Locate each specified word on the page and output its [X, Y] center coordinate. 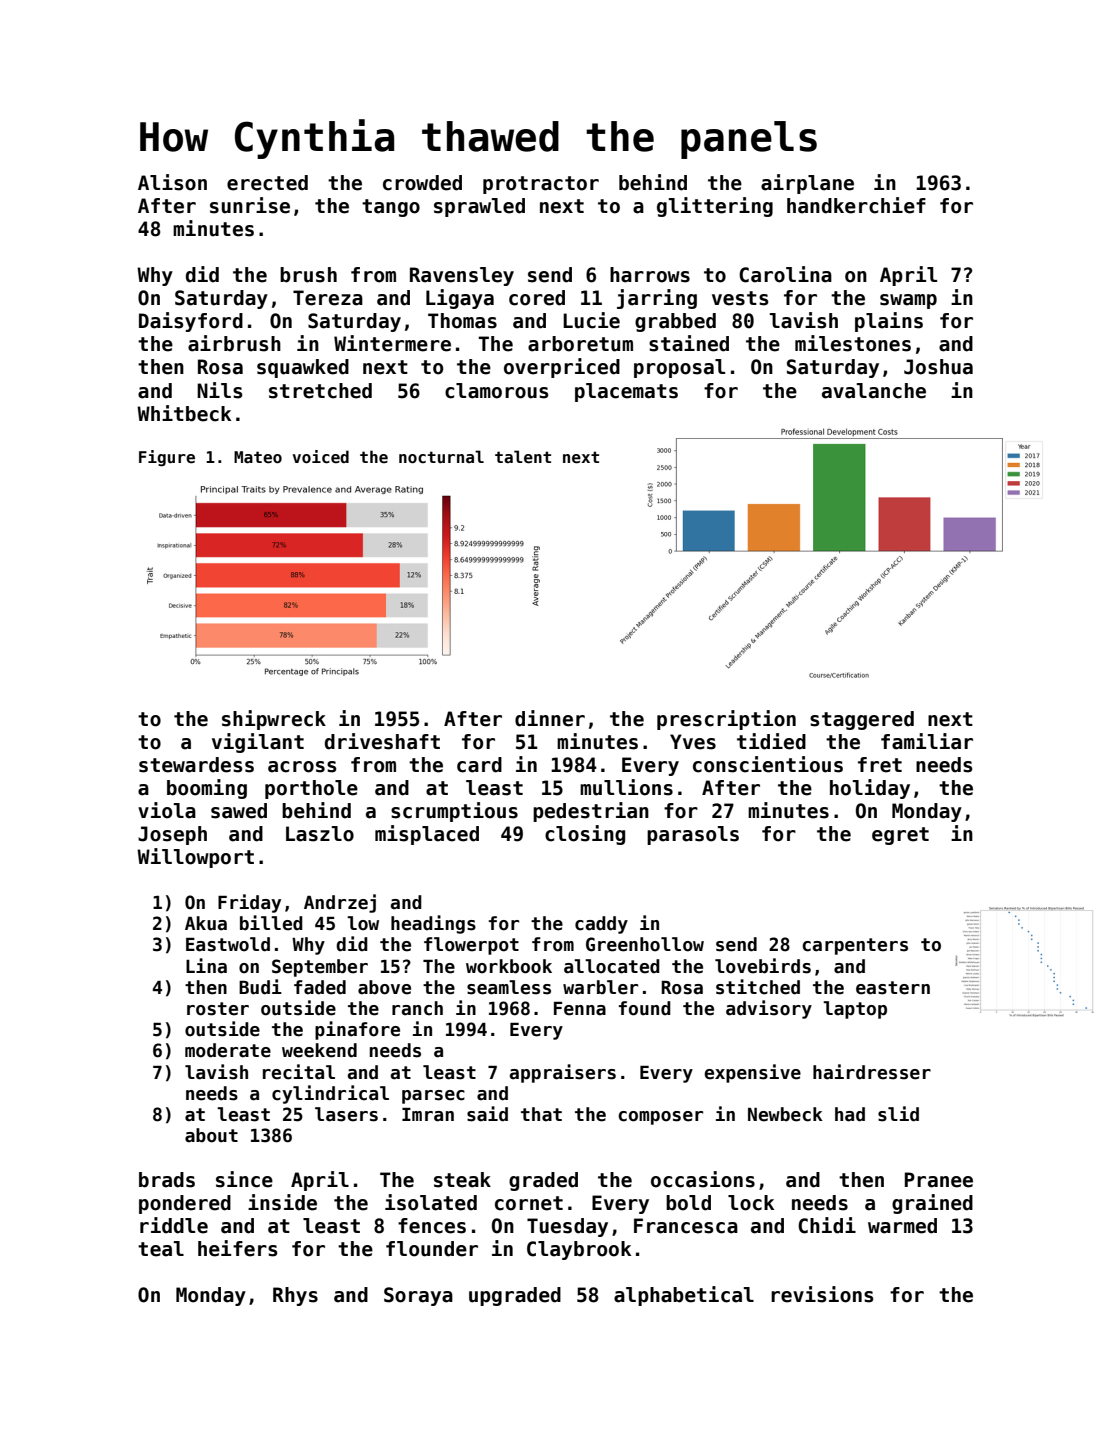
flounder [432, 1249]
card [479, 765]
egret [900, 836]
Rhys [295, 1296]
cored [537, 298]
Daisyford [191, 322]
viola [167, 810]
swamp [908, 301]
